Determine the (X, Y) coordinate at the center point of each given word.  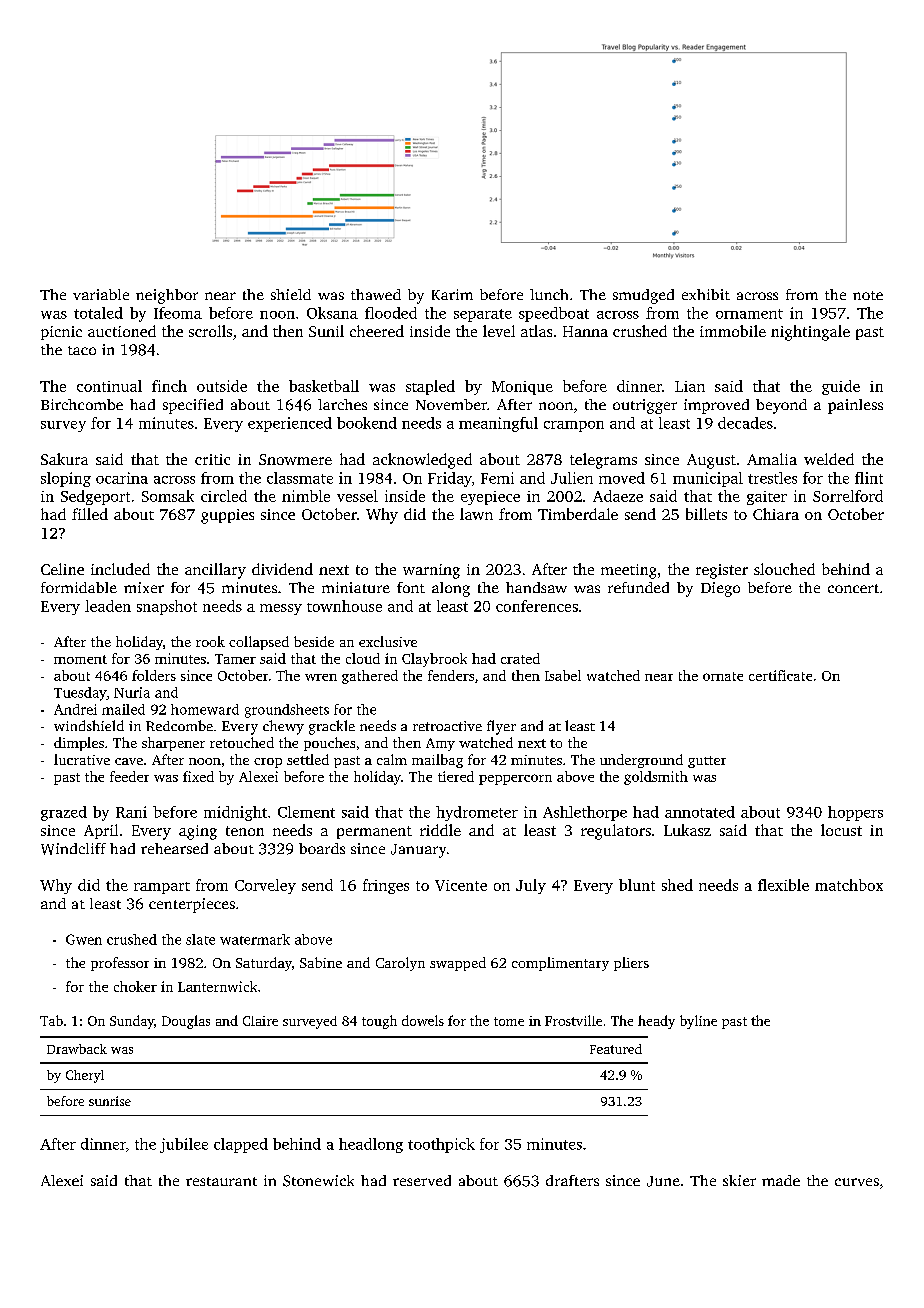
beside (314, 641)
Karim (452, 294)
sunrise (110, 1101)
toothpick (441, 1145)
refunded (638, 587)
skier (739, 1180)
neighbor (167, 296)
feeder (129, 776)
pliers (631, 964)
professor (120, 964)
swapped (458, 964)
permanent (374, 832)
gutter (707, 762)
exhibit (706, 294)
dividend (282, 569)
